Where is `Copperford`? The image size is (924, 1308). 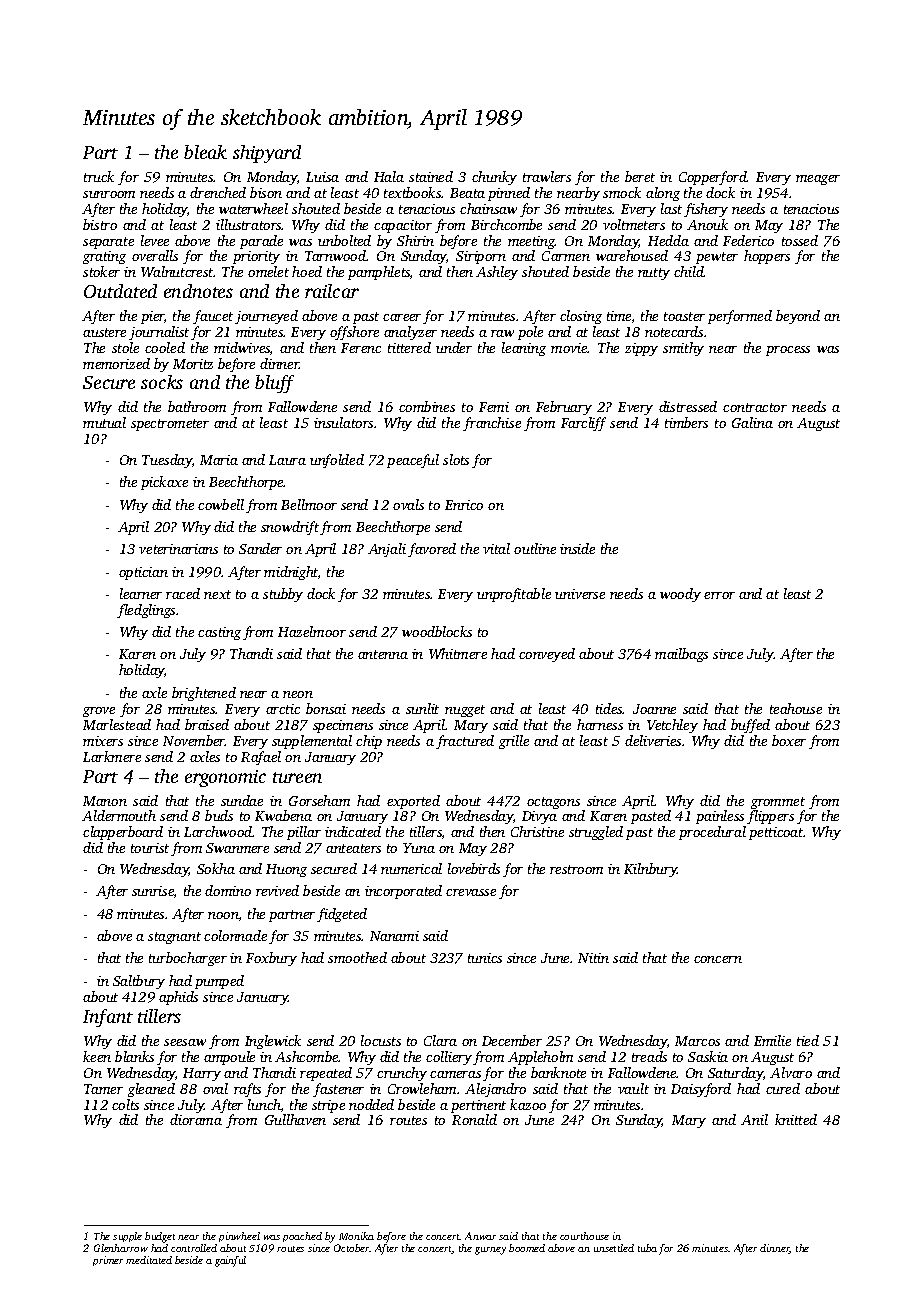
Copperford is located at coordinates (713, 178).
